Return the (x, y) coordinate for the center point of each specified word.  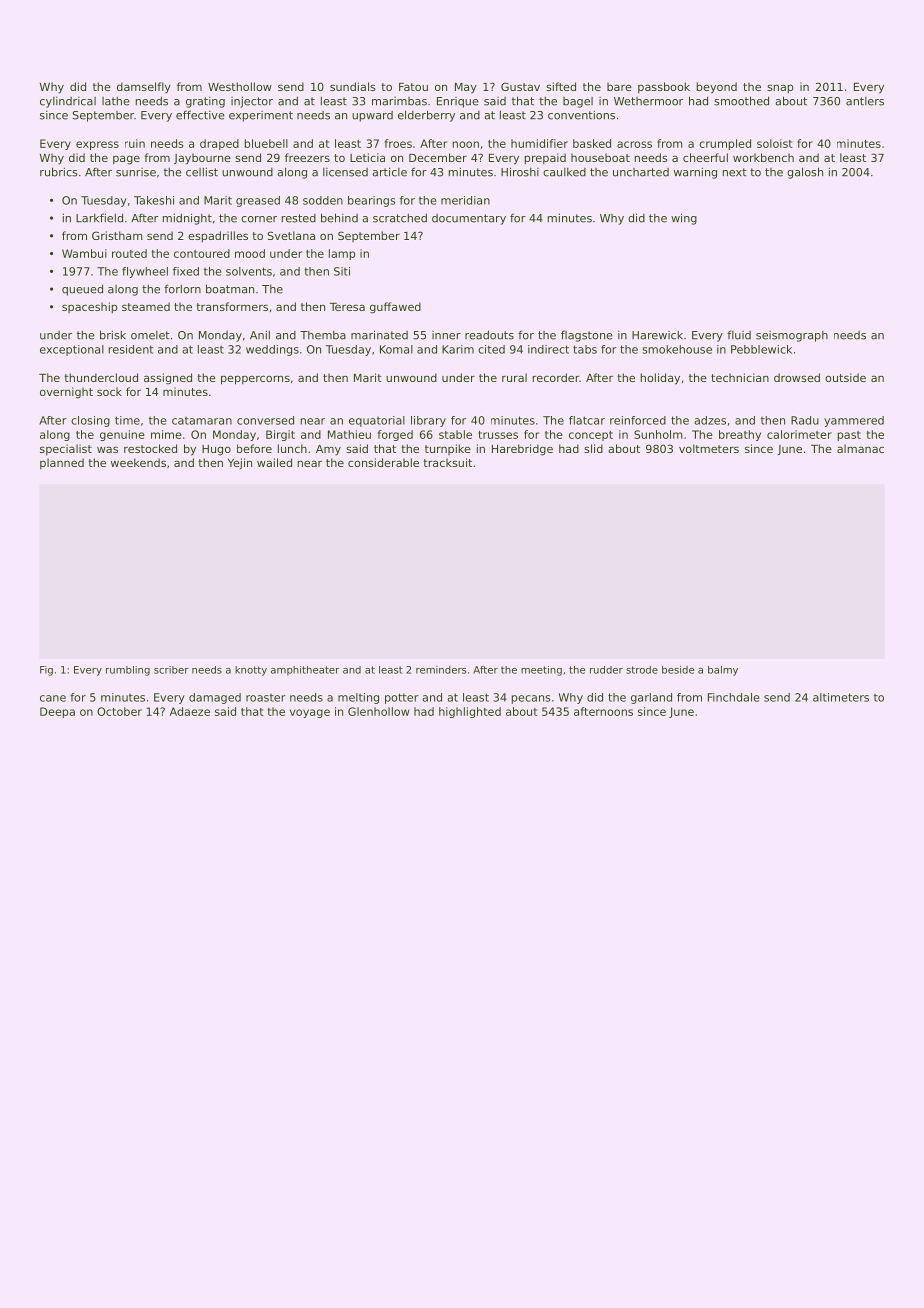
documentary (469, 219)
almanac (860, 448)
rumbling (128, 671)
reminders (441, 670)
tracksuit (447, 462)
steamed (146, 306)
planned (62, 463)
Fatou (413, 87)
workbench (763, 157)
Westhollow (240, 86)
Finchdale (733, 697)
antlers (865, 101)
